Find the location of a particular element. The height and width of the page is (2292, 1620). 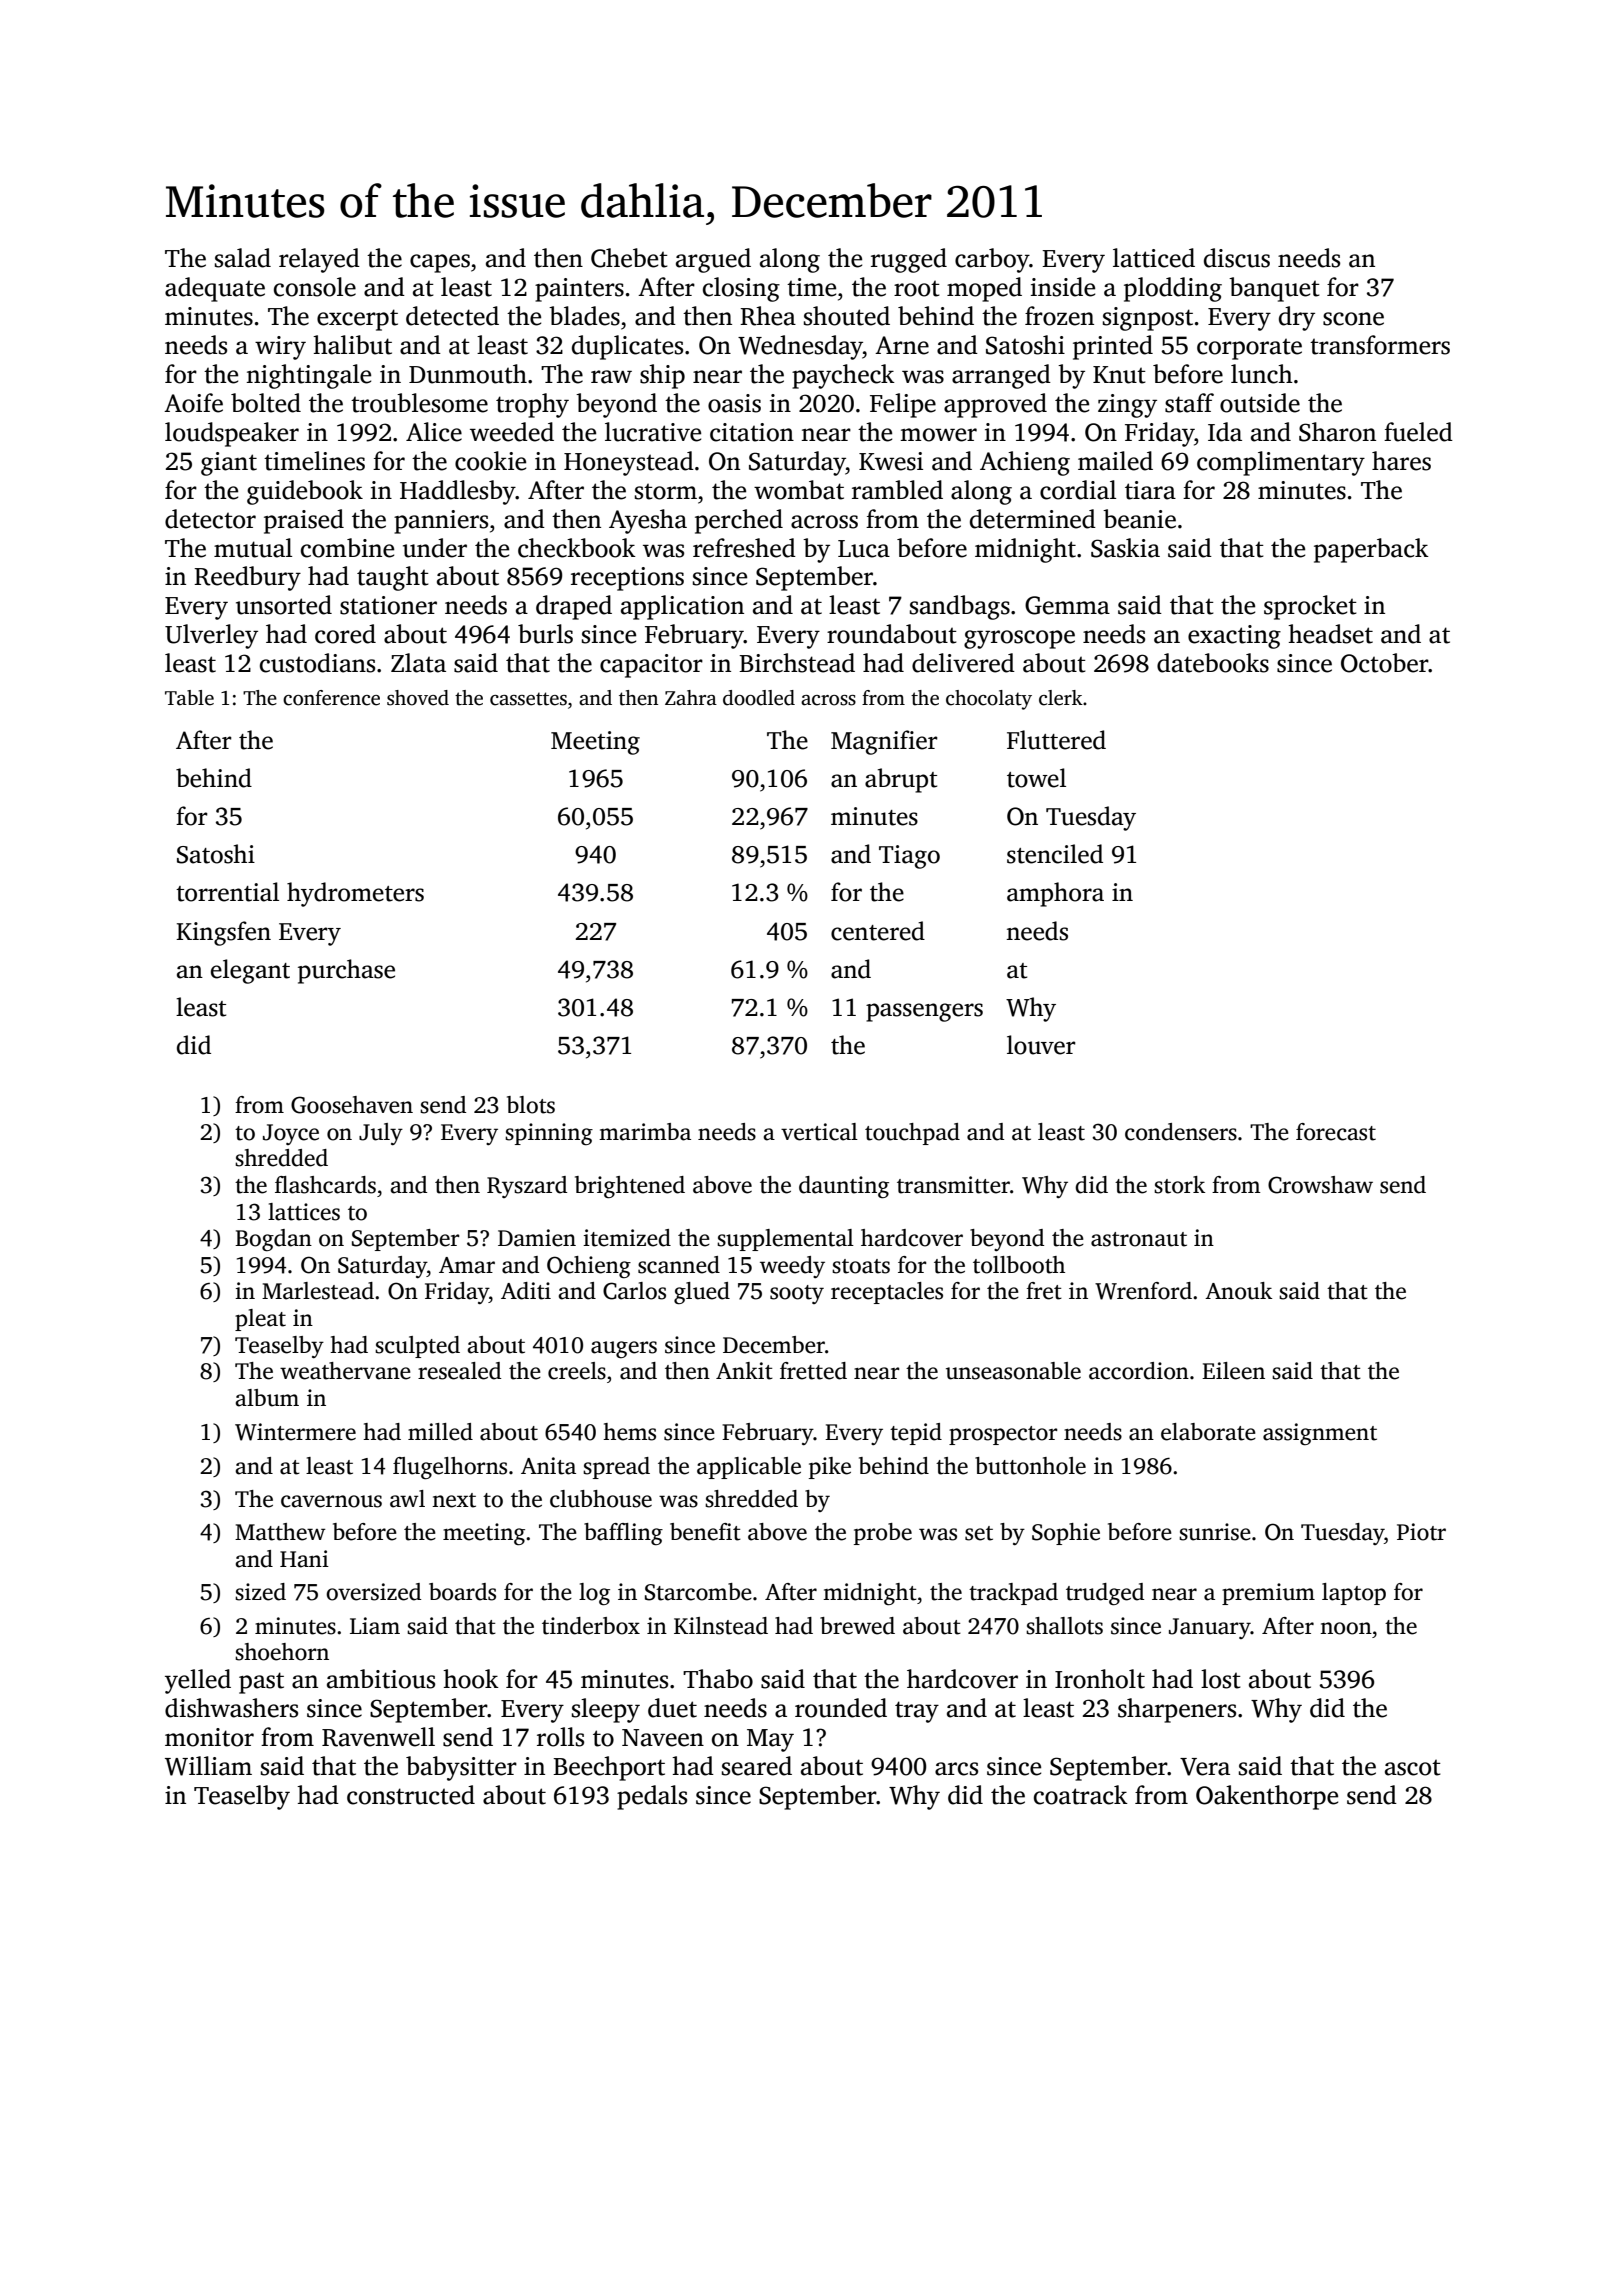

October is located at coordinates (1384, 663).
